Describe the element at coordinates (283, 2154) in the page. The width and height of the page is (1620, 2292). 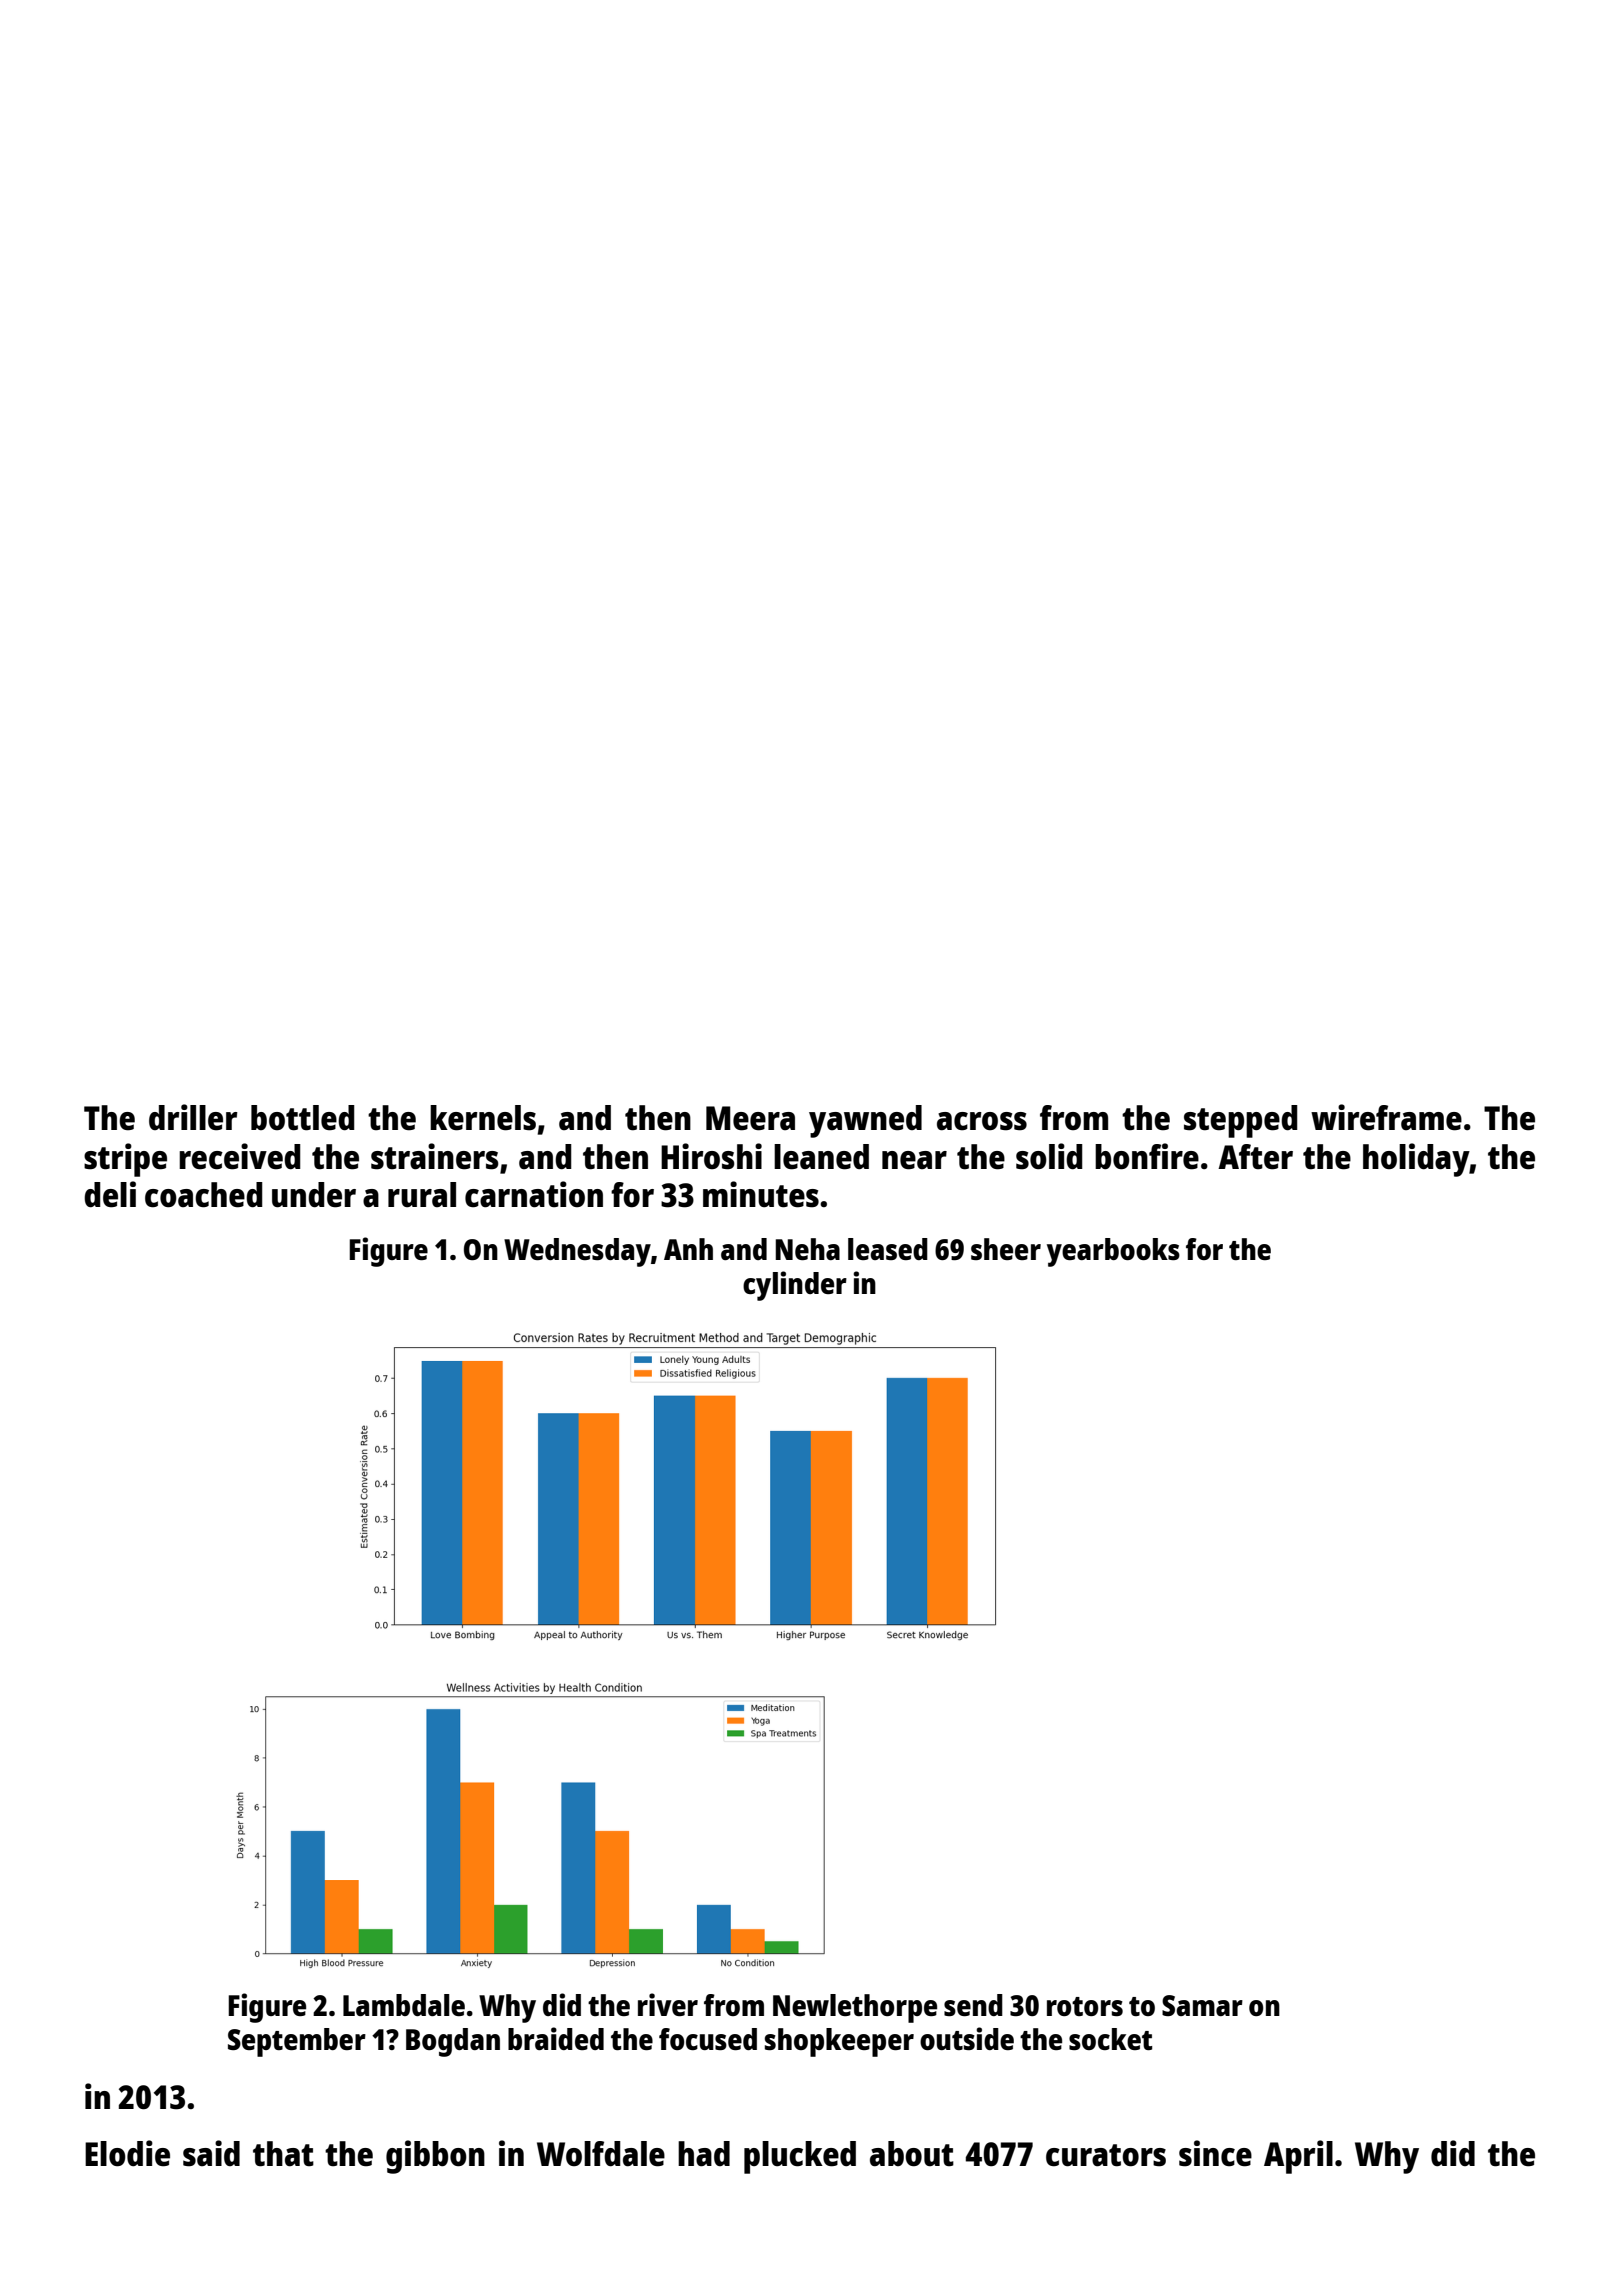
I see `that` at that location.
